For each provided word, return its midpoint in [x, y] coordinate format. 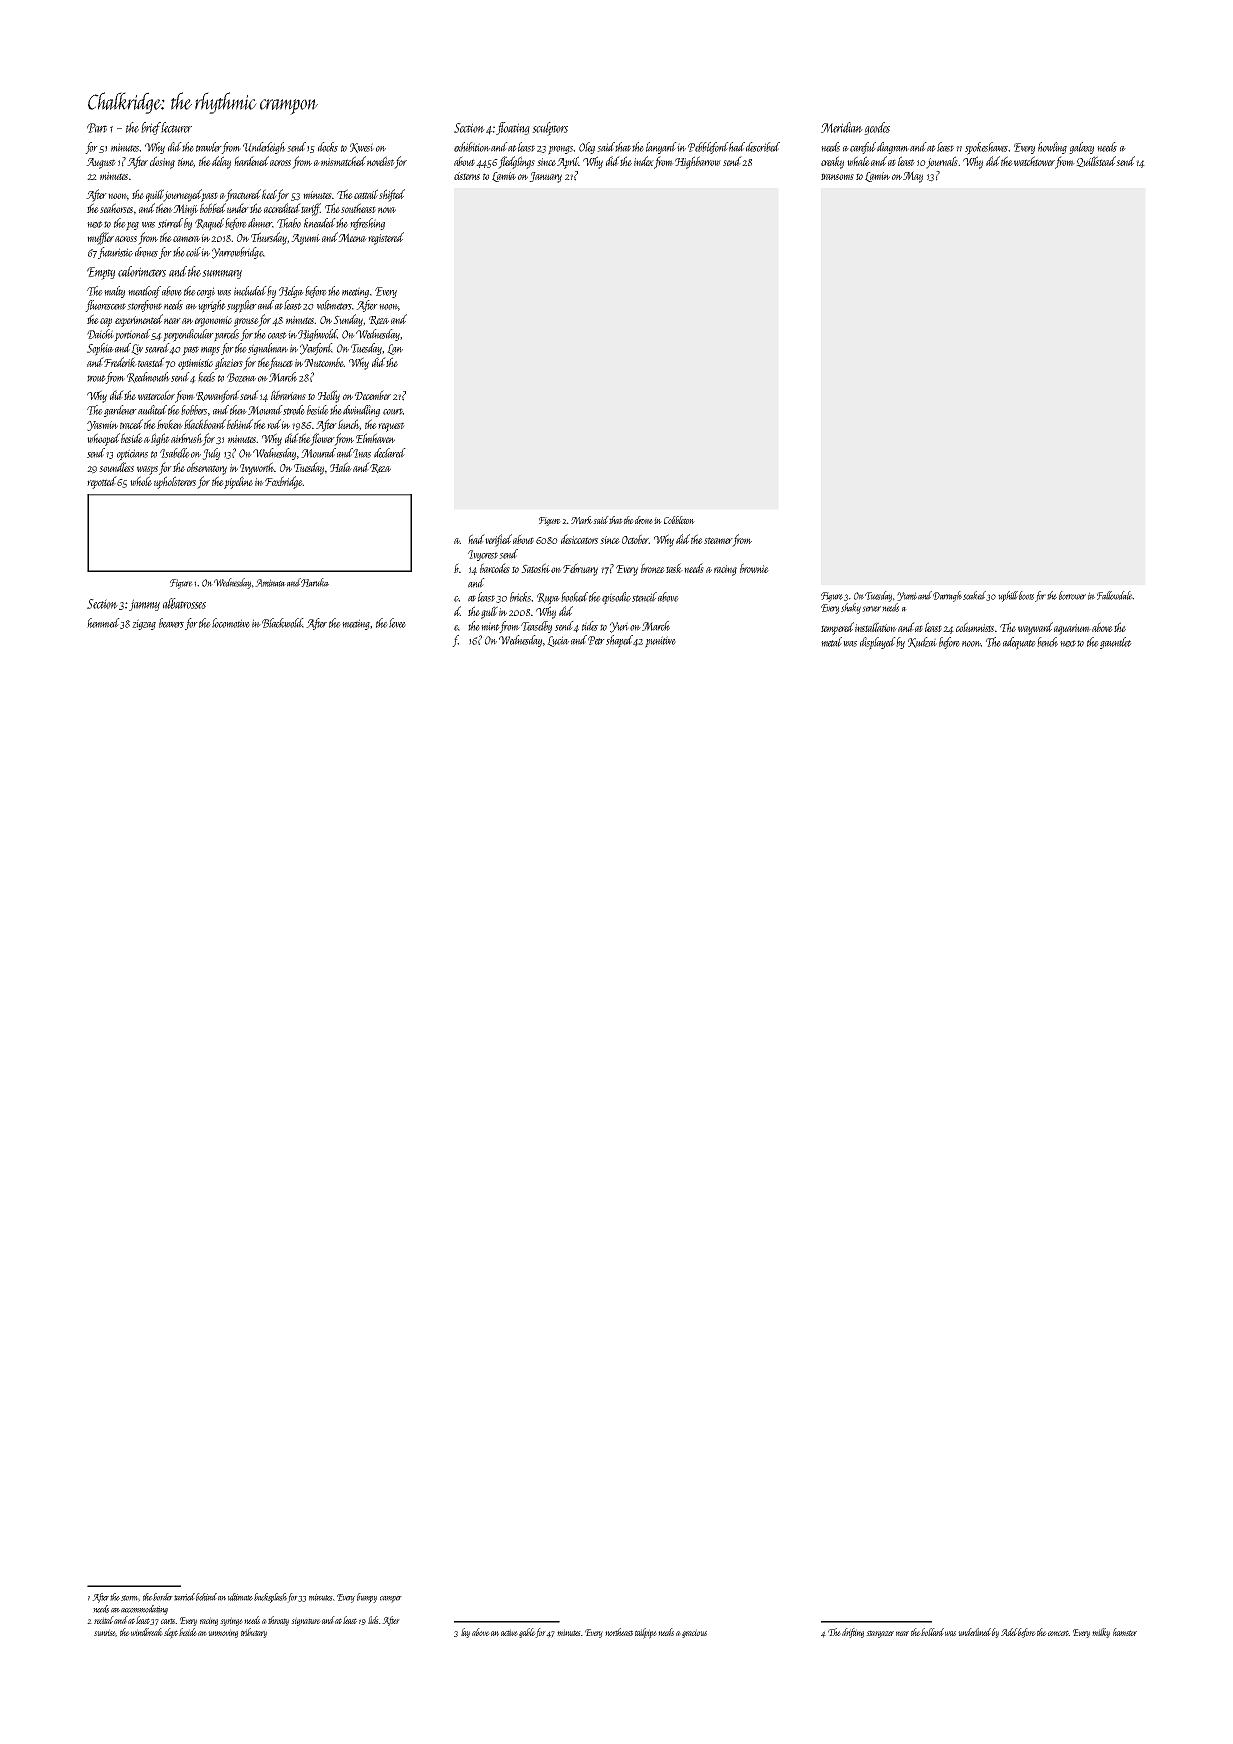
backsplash [271, 1598]
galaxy [1081, 148]
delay [221, 162]
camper [391, 1599]
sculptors [550, 129]
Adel [1009, 1632]
